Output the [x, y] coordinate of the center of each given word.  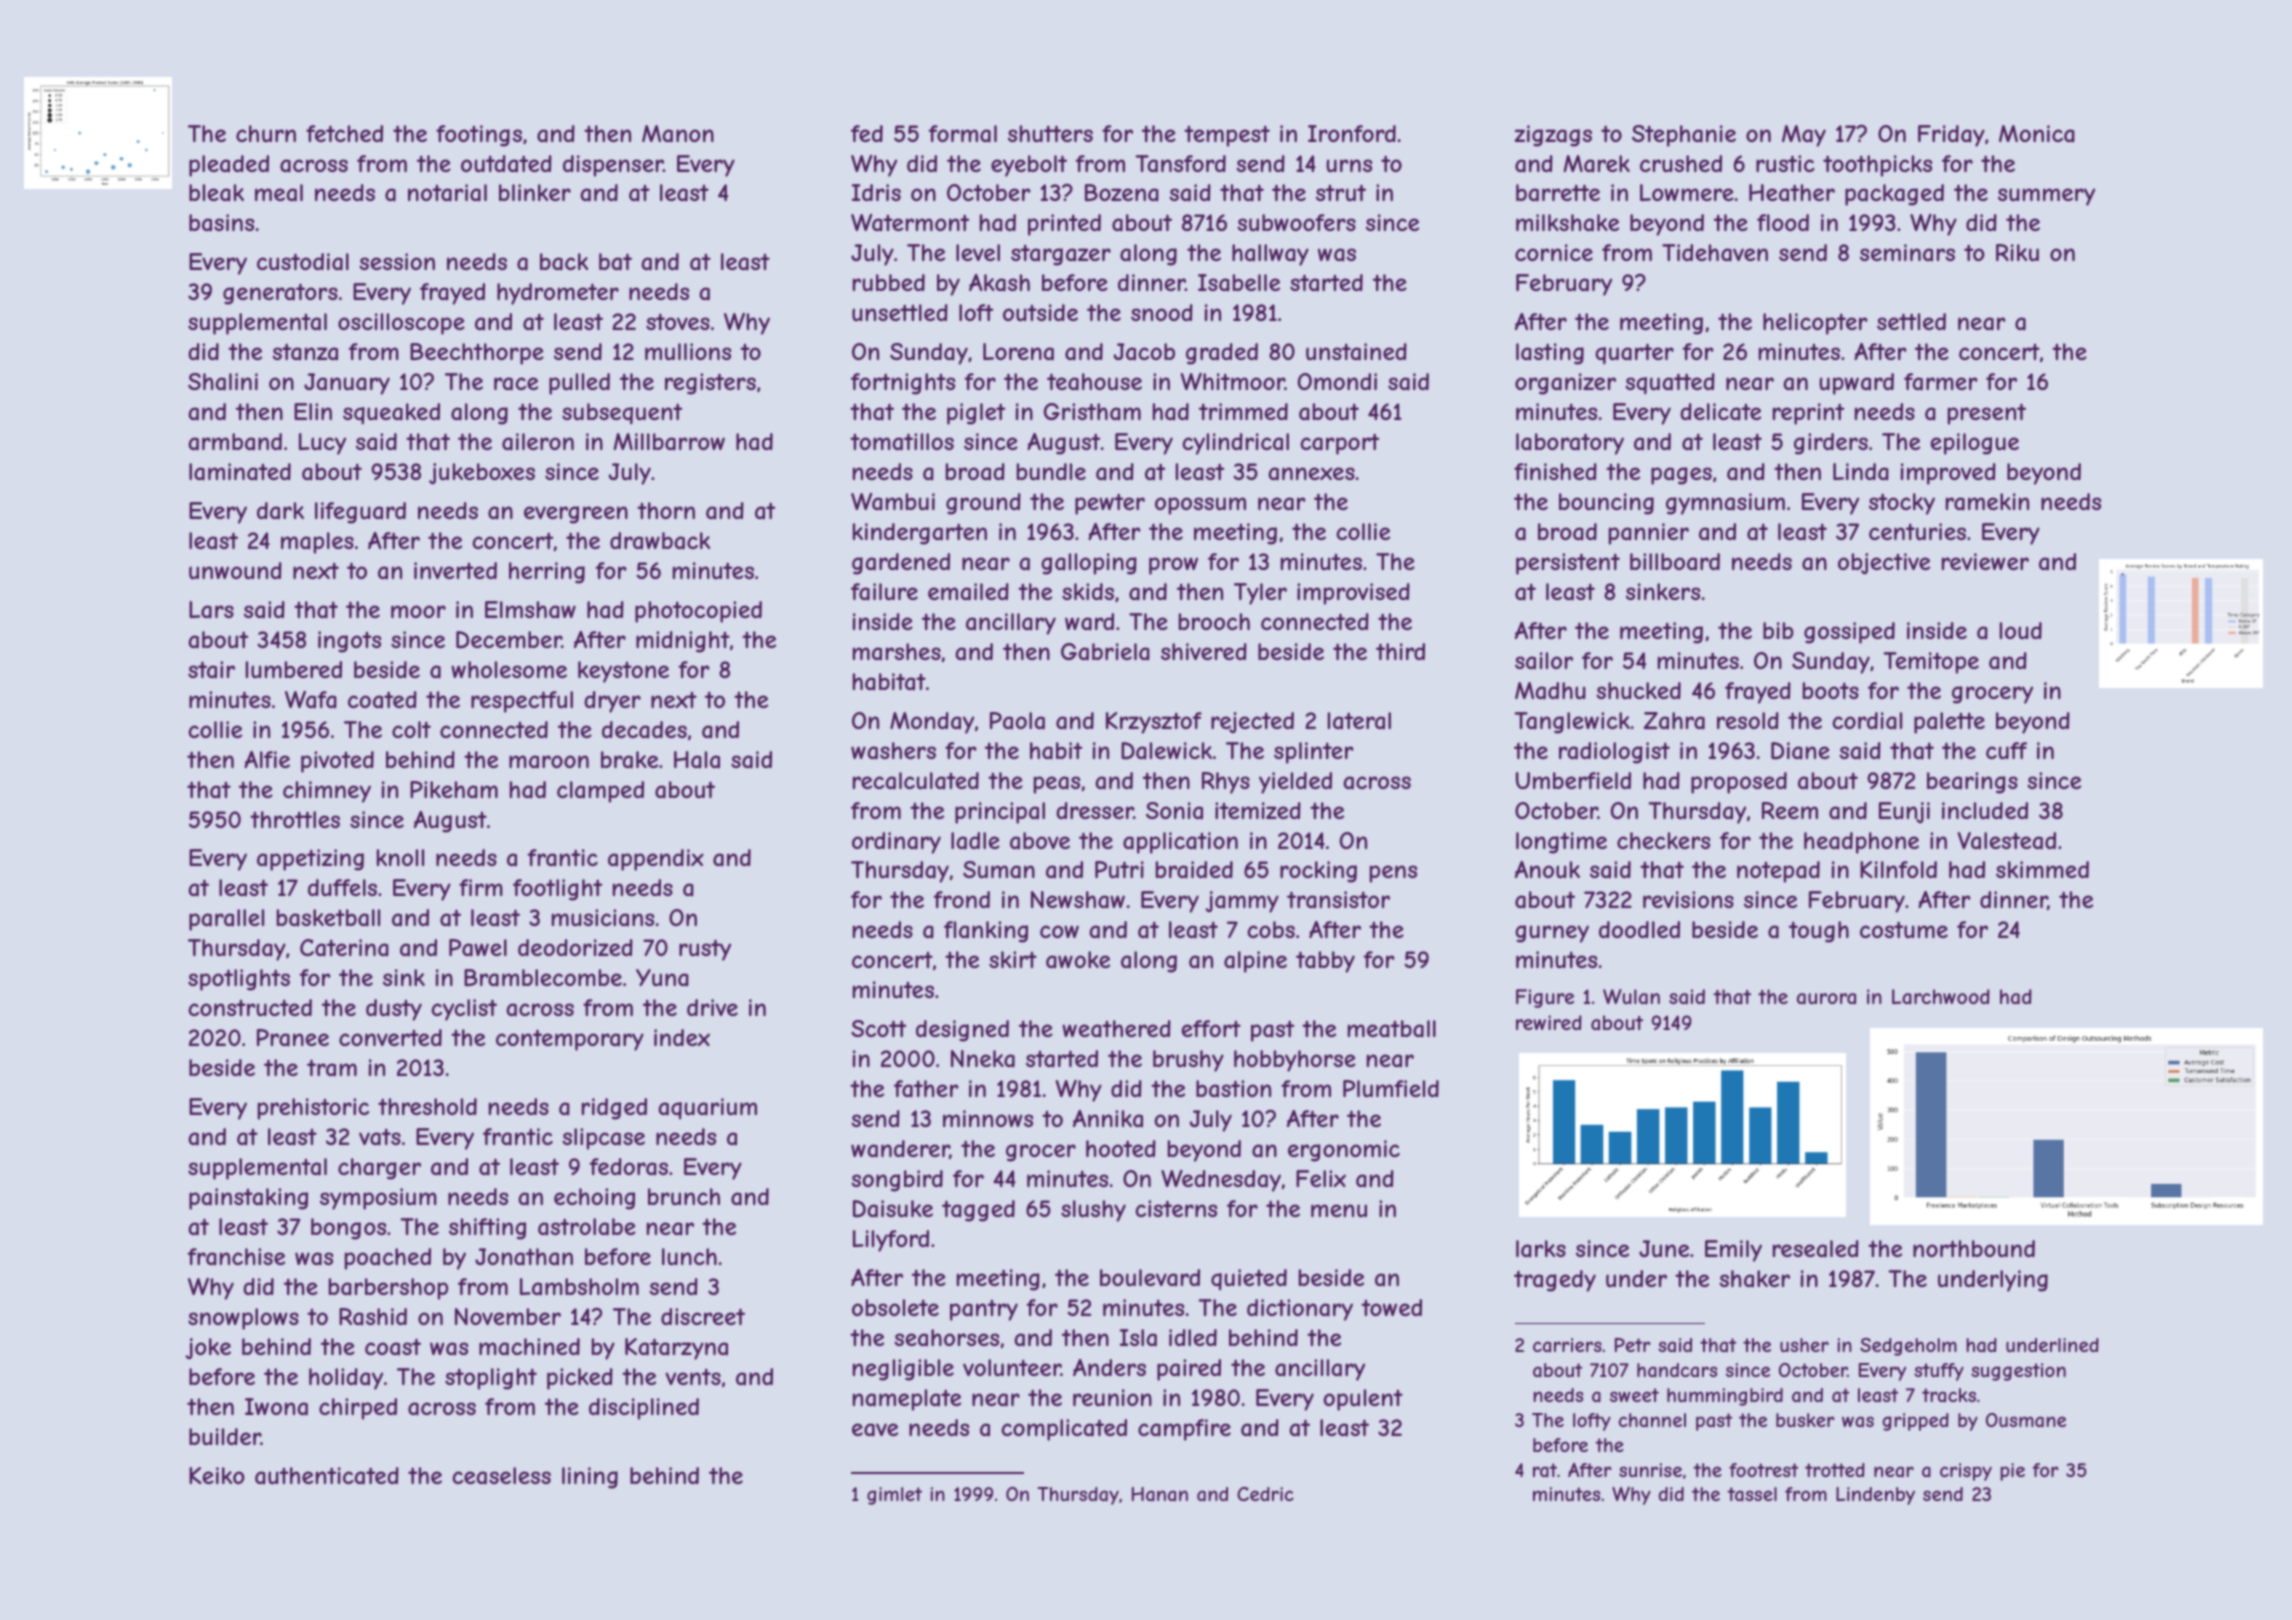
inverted [455, 570]
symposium [378, 1199]
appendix [656, 860]
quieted [1249, 1279]
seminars [1907, 253]
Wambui [893, 502]
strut [1341, 192]
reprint [1808, 414]
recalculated [916, 781]
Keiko [217, 1475]
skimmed [2042, 869]
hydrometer [558, 294]
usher [1804, 1345]
